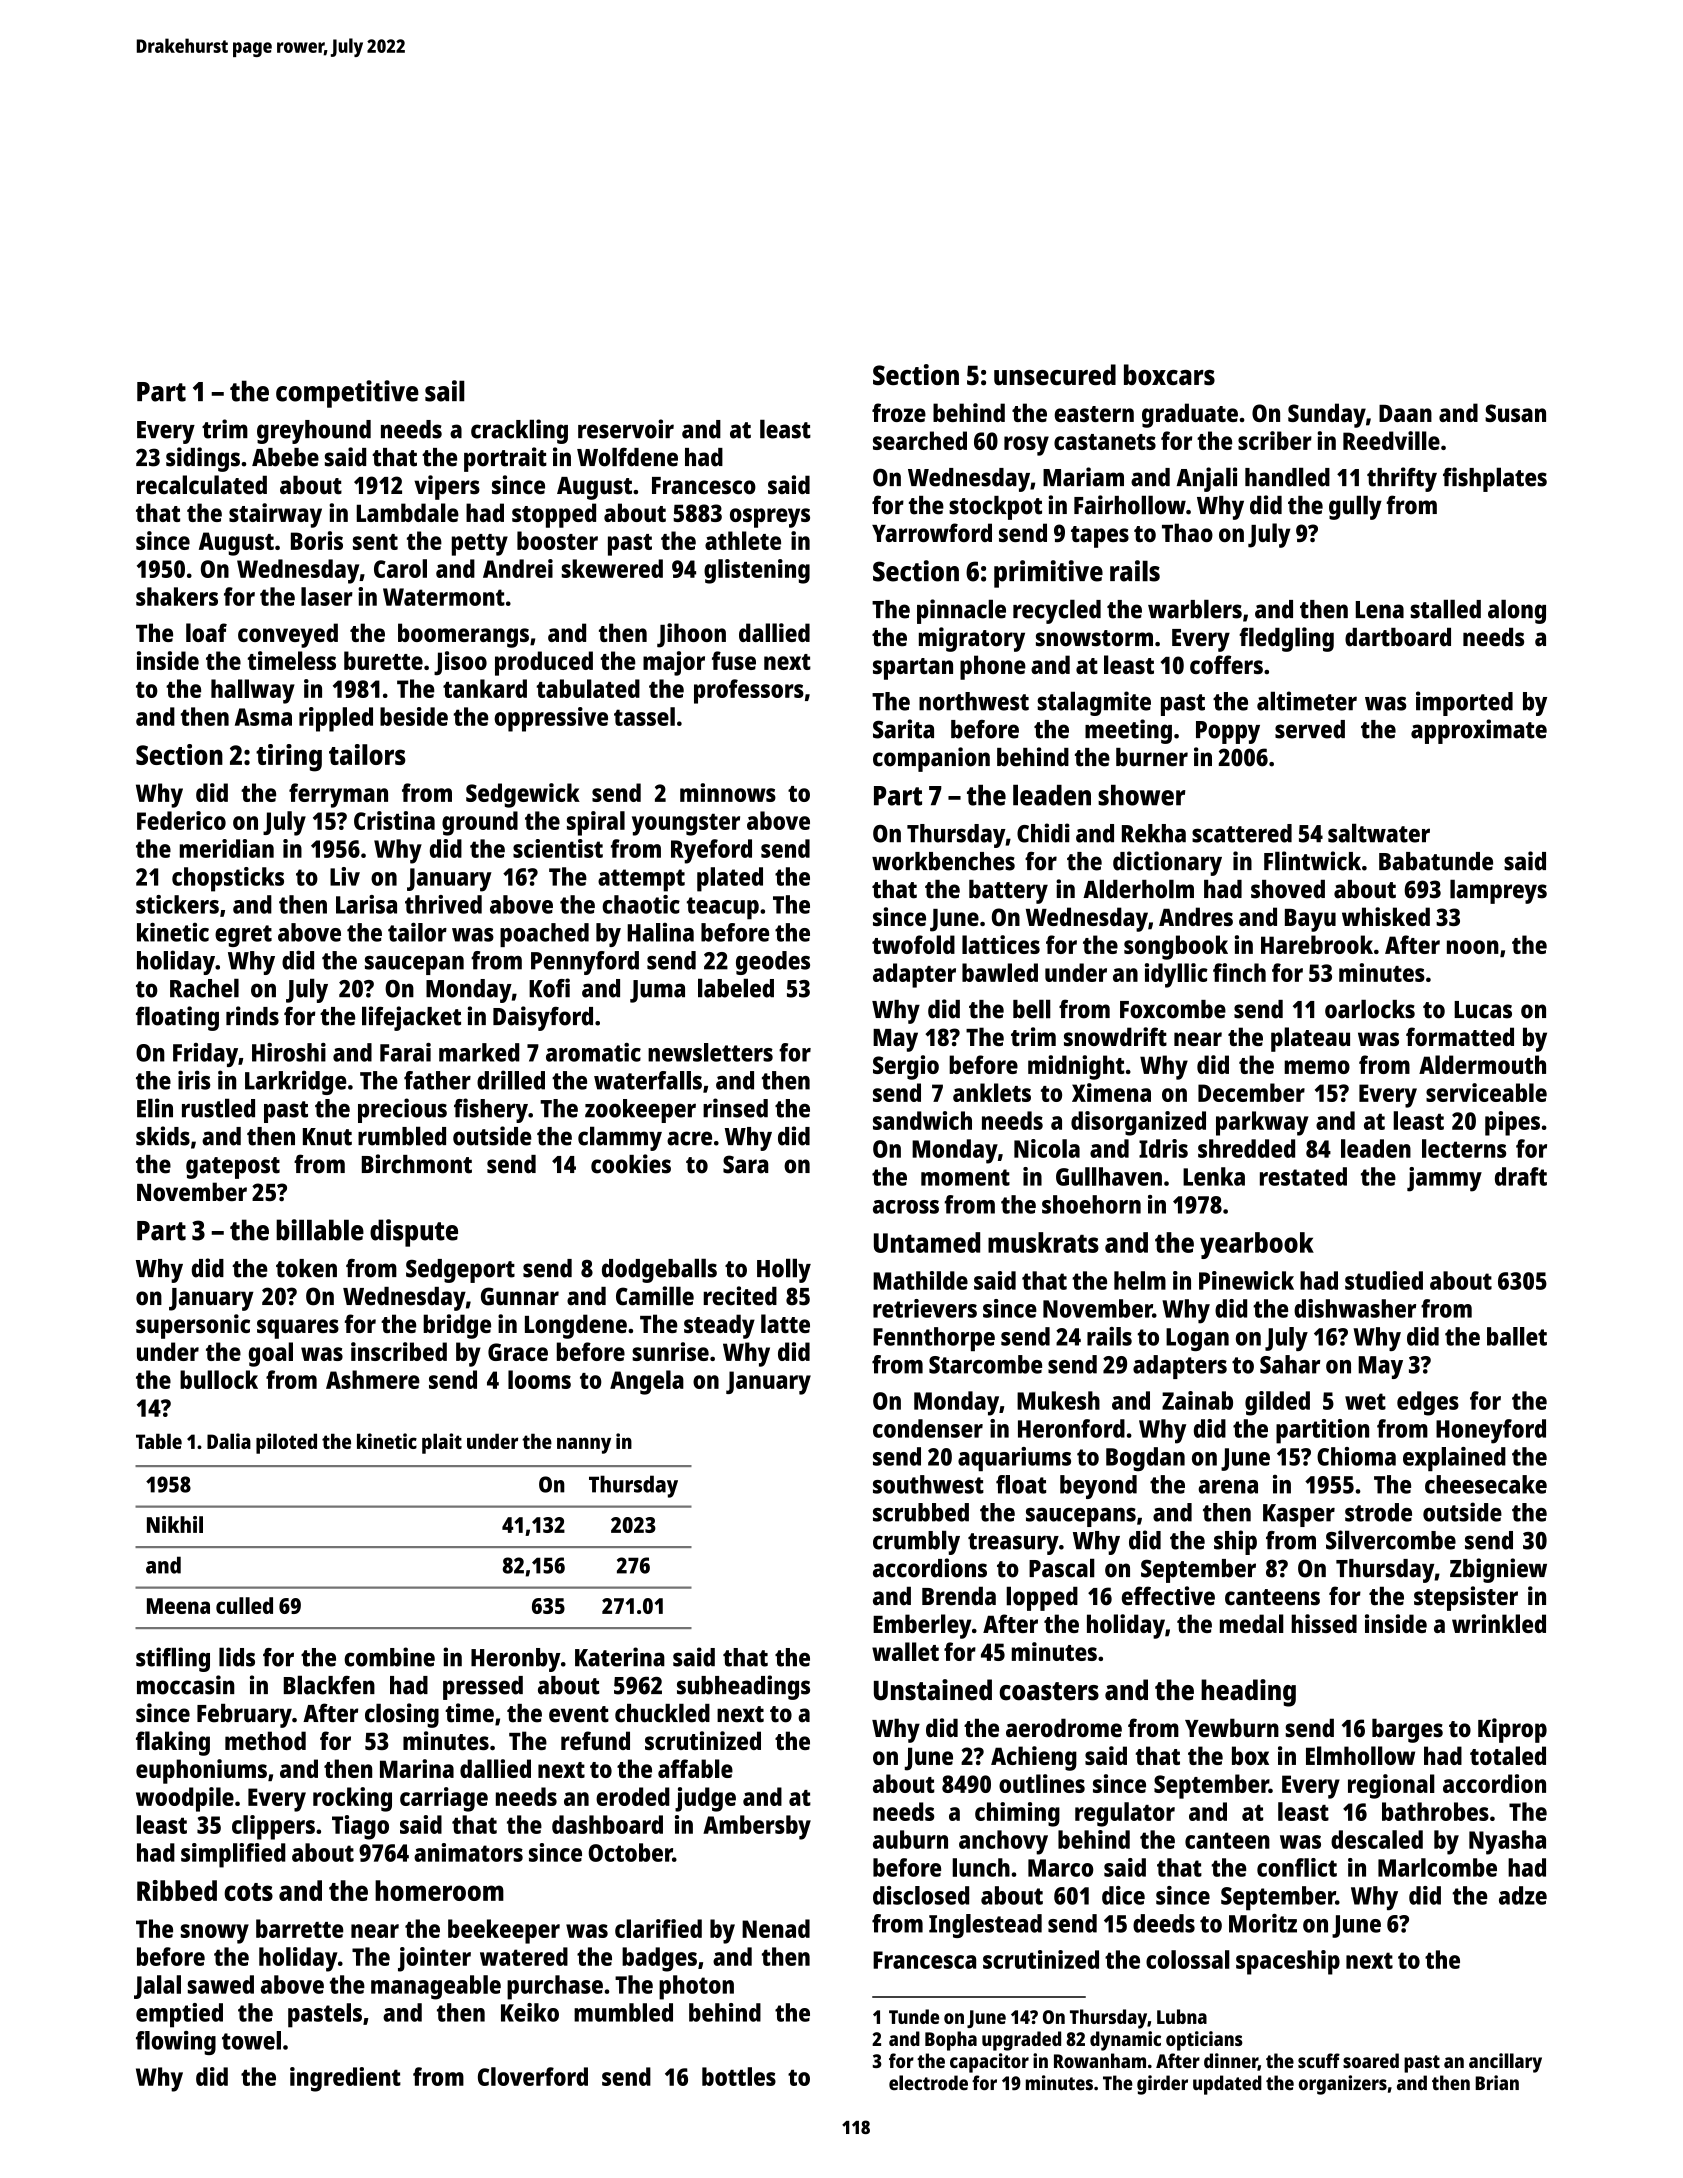 This screenshot has height=2178, width=1683. What do you see at coordinates (928, 2082) in the screenshot?
I see `electrode` at bounding box center [928, 2082].
